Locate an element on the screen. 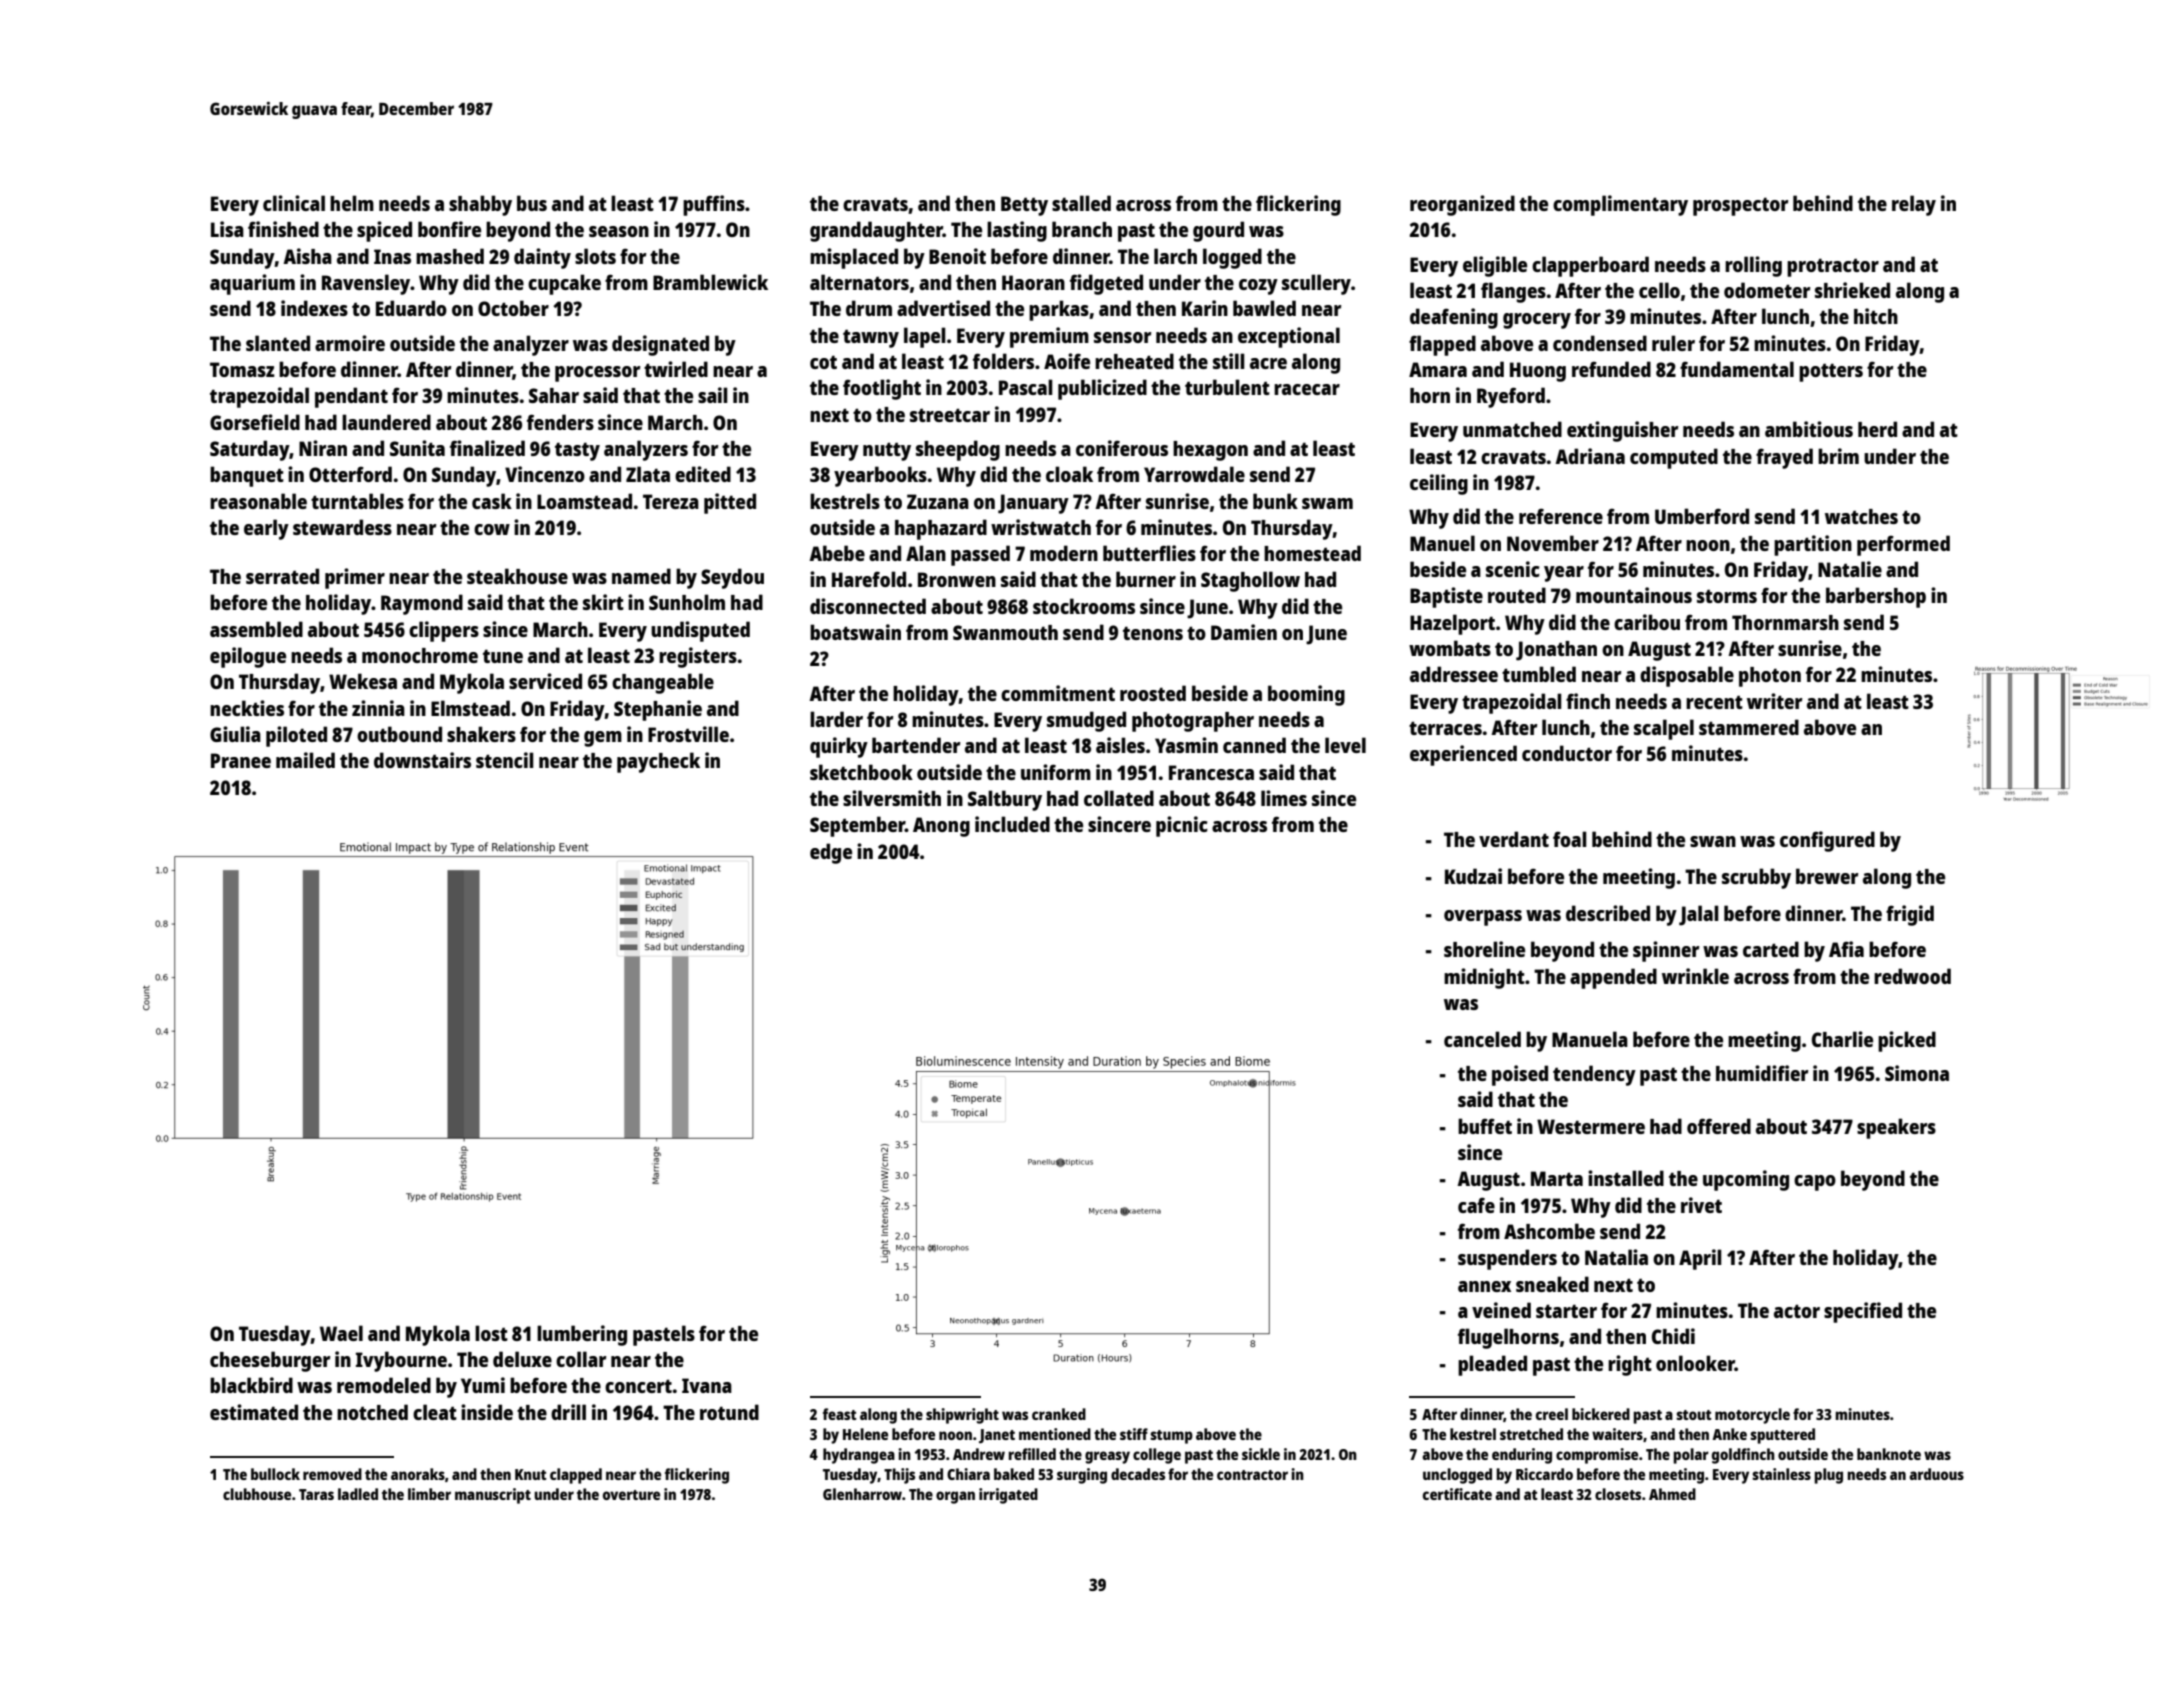 The image size is (2178, 1683). hexagon is located at coordinates (1210, 451).
